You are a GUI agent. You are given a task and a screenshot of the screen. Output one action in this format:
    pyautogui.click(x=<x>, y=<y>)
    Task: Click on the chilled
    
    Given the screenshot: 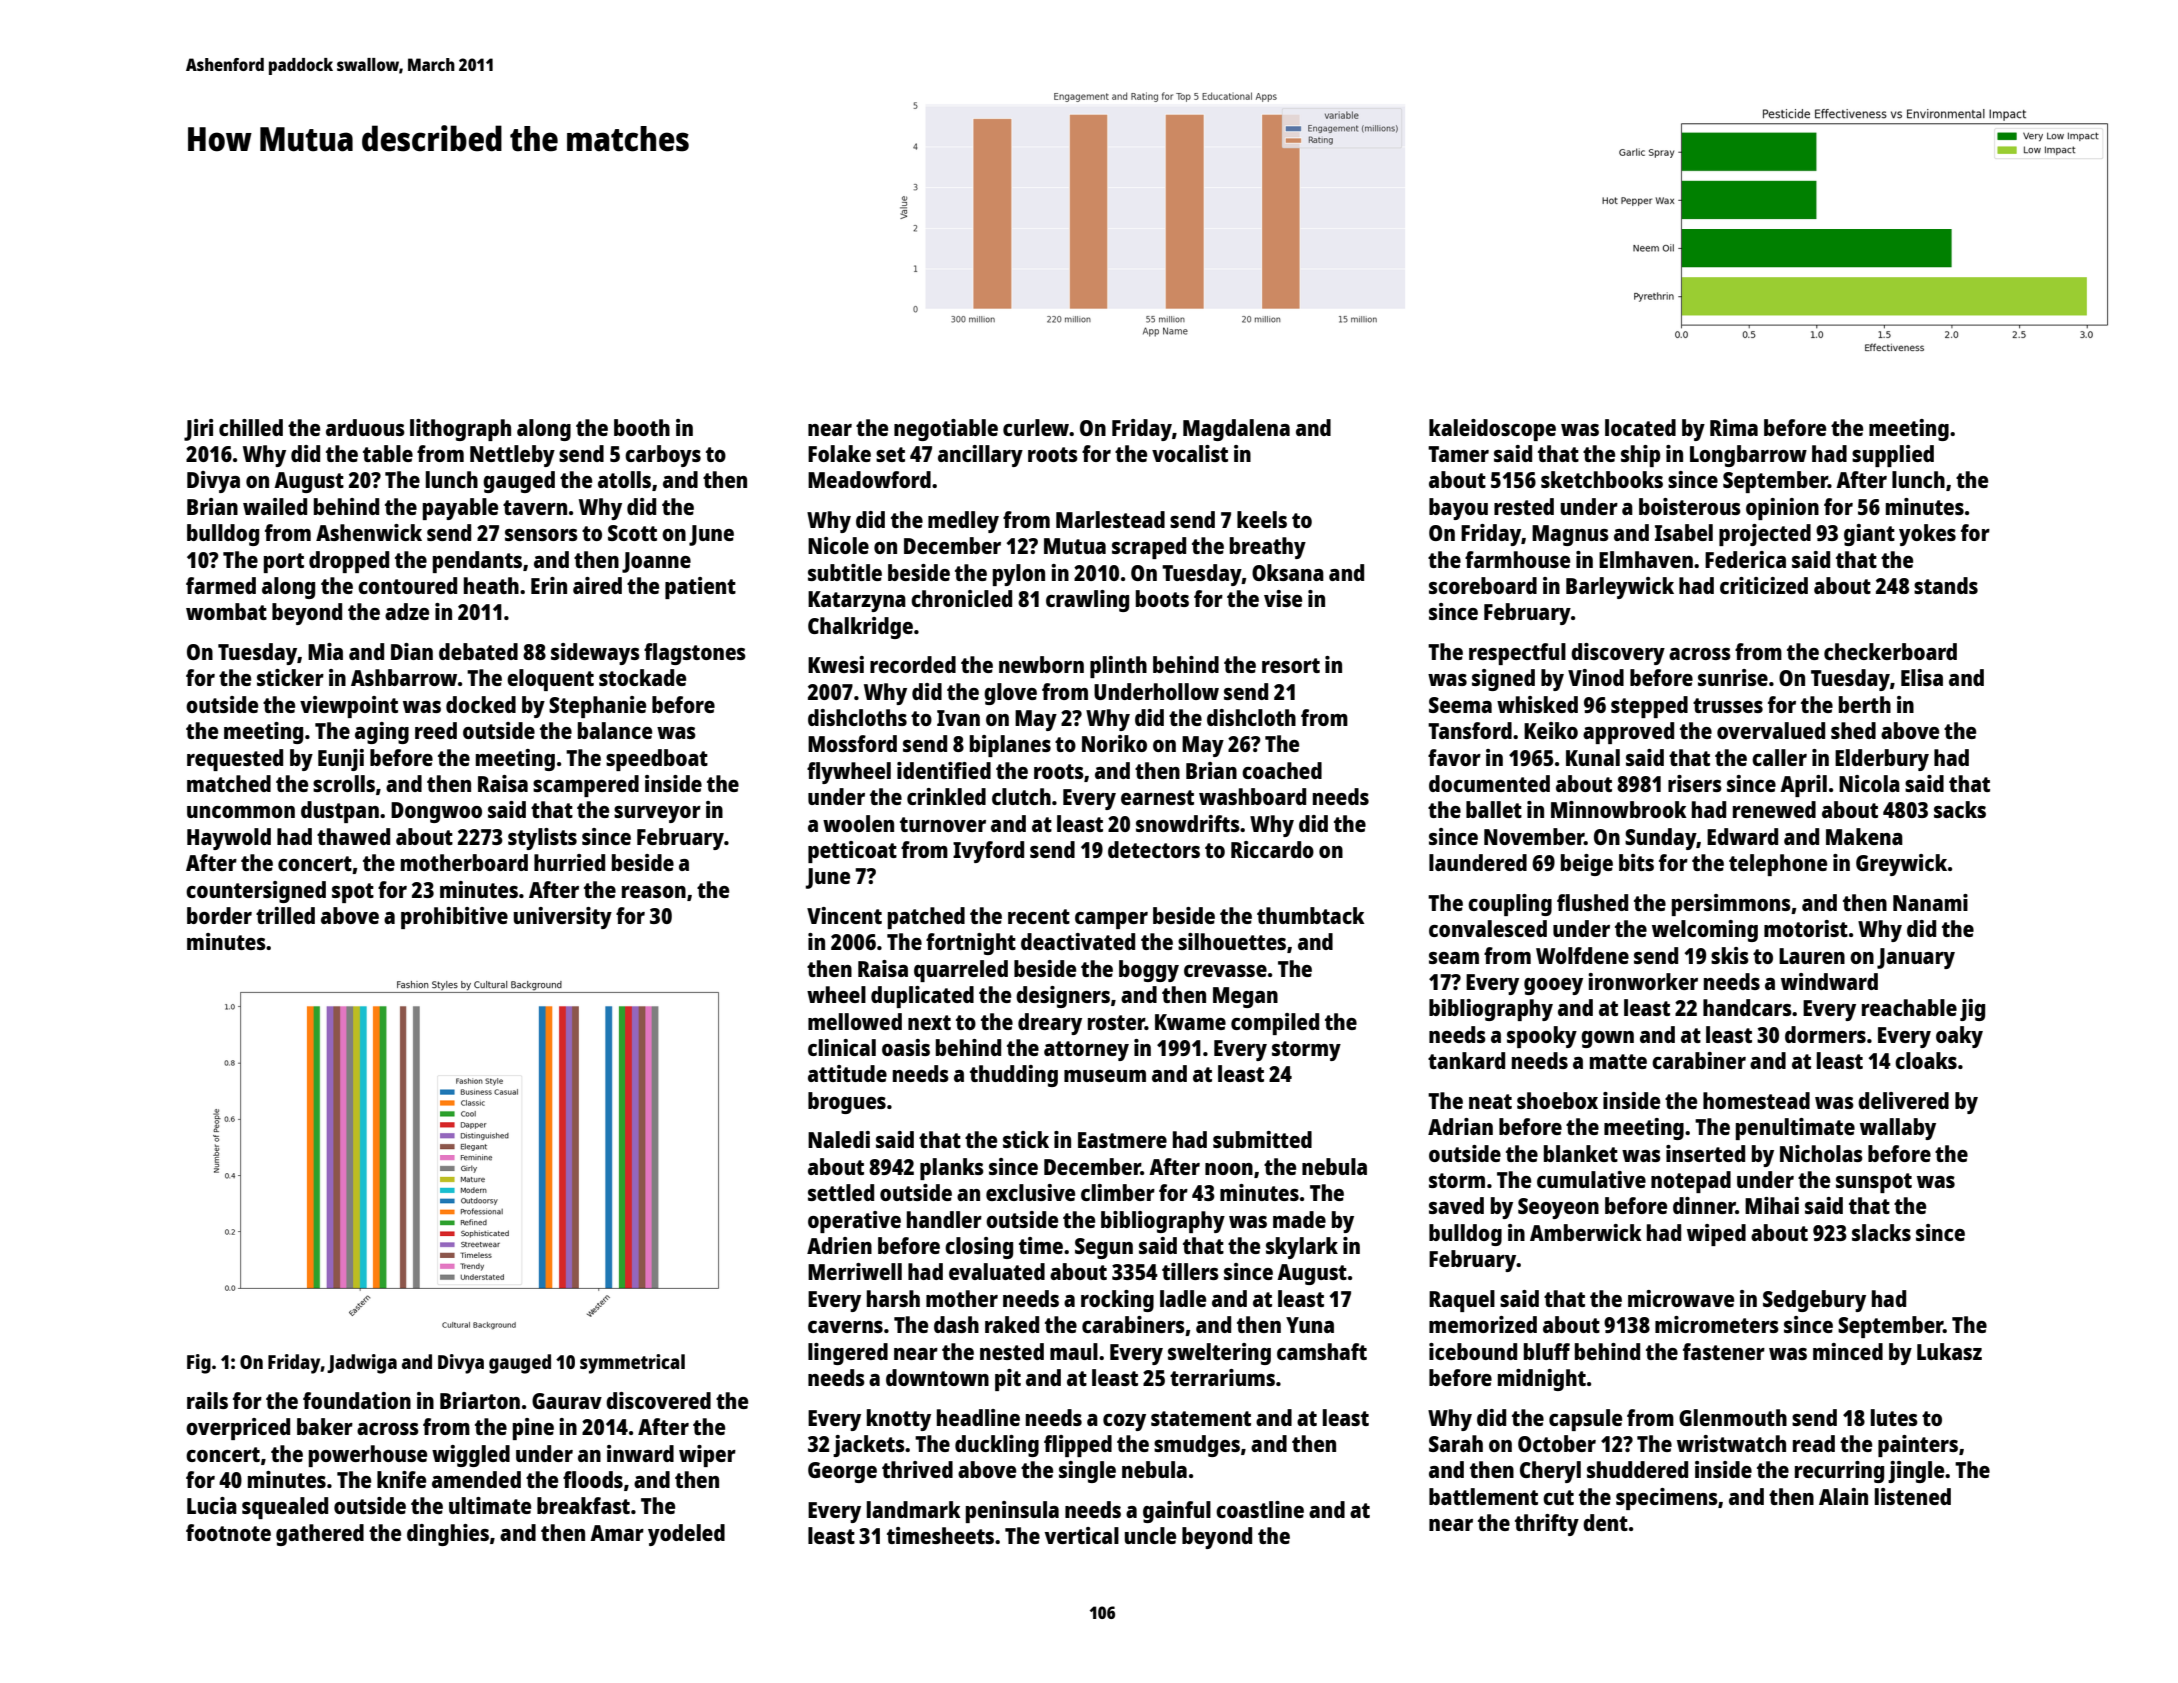 What is the action you would take?
    pyautogui.click(x=251, y=427)
